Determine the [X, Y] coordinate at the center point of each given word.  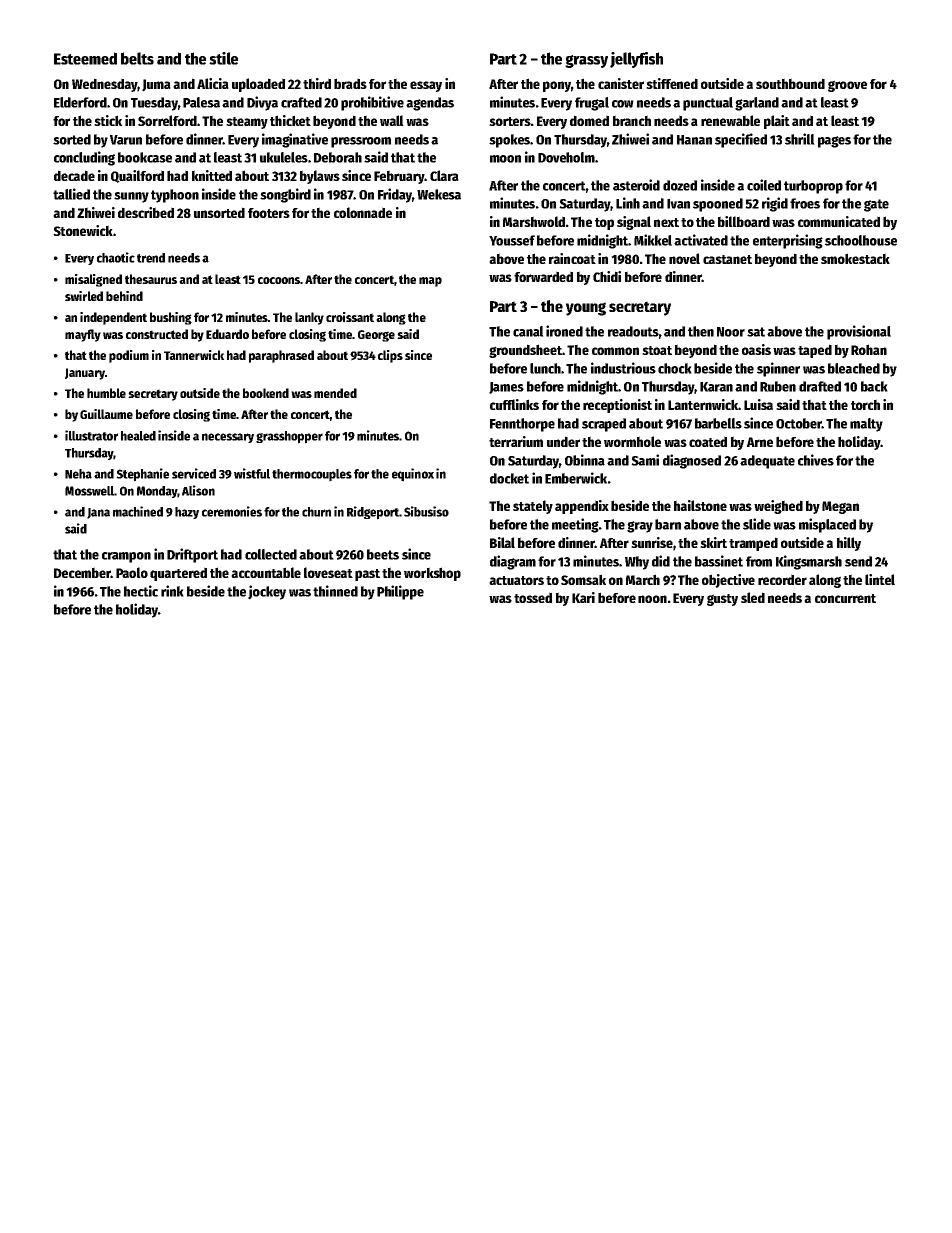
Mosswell [89, 491]
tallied [71, 194]
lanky [309, 318]
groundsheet [525, 351]
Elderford [80, 102]
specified [741, 140]
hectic [141, 591]
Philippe [400, 592]
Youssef [512, 240]
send [858, 561]
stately [533, 507]
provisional [859, 332]
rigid [775, 204]
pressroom [361, 142]
